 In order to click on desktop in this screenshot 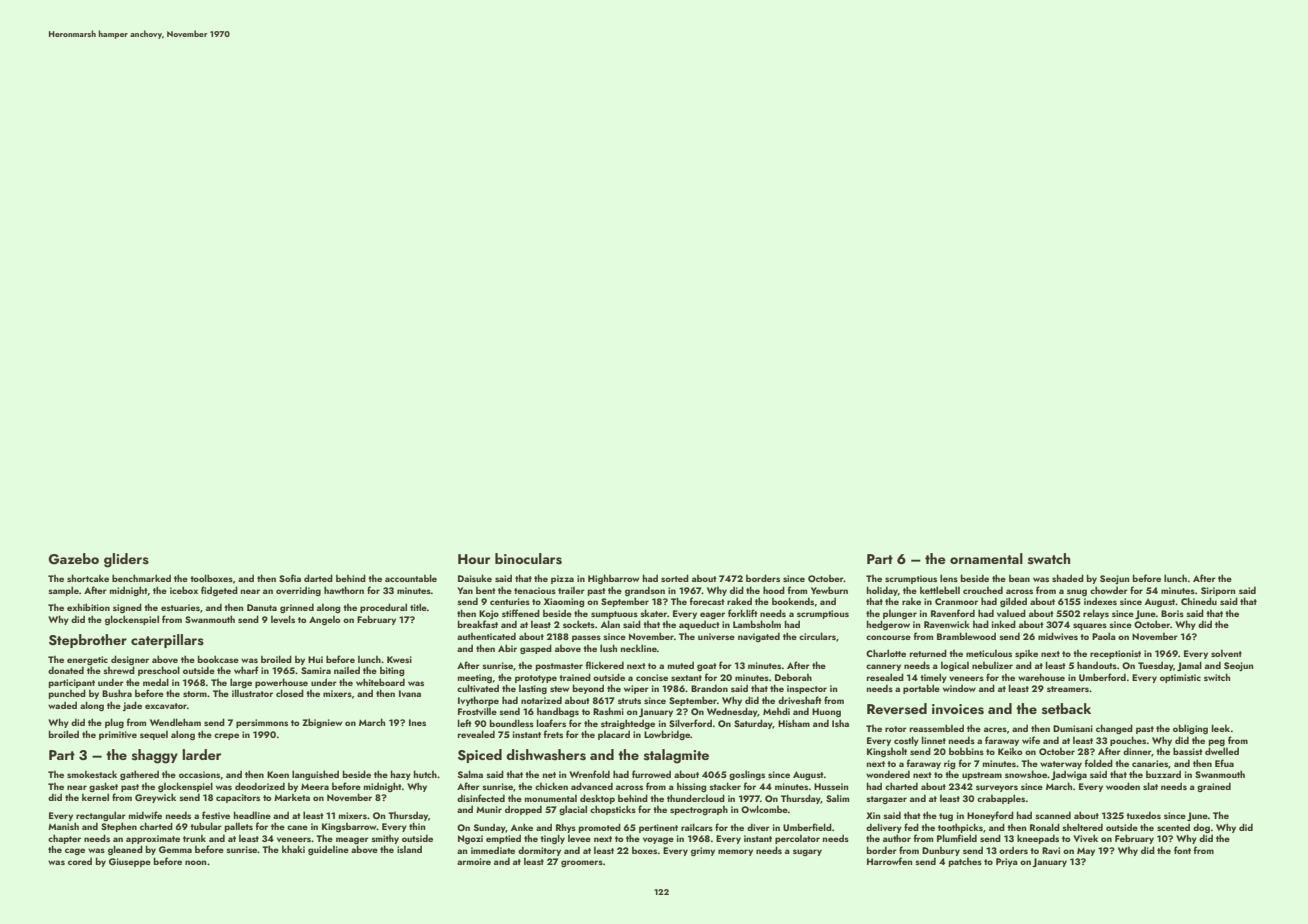, I will do `click(597, 799)`.
